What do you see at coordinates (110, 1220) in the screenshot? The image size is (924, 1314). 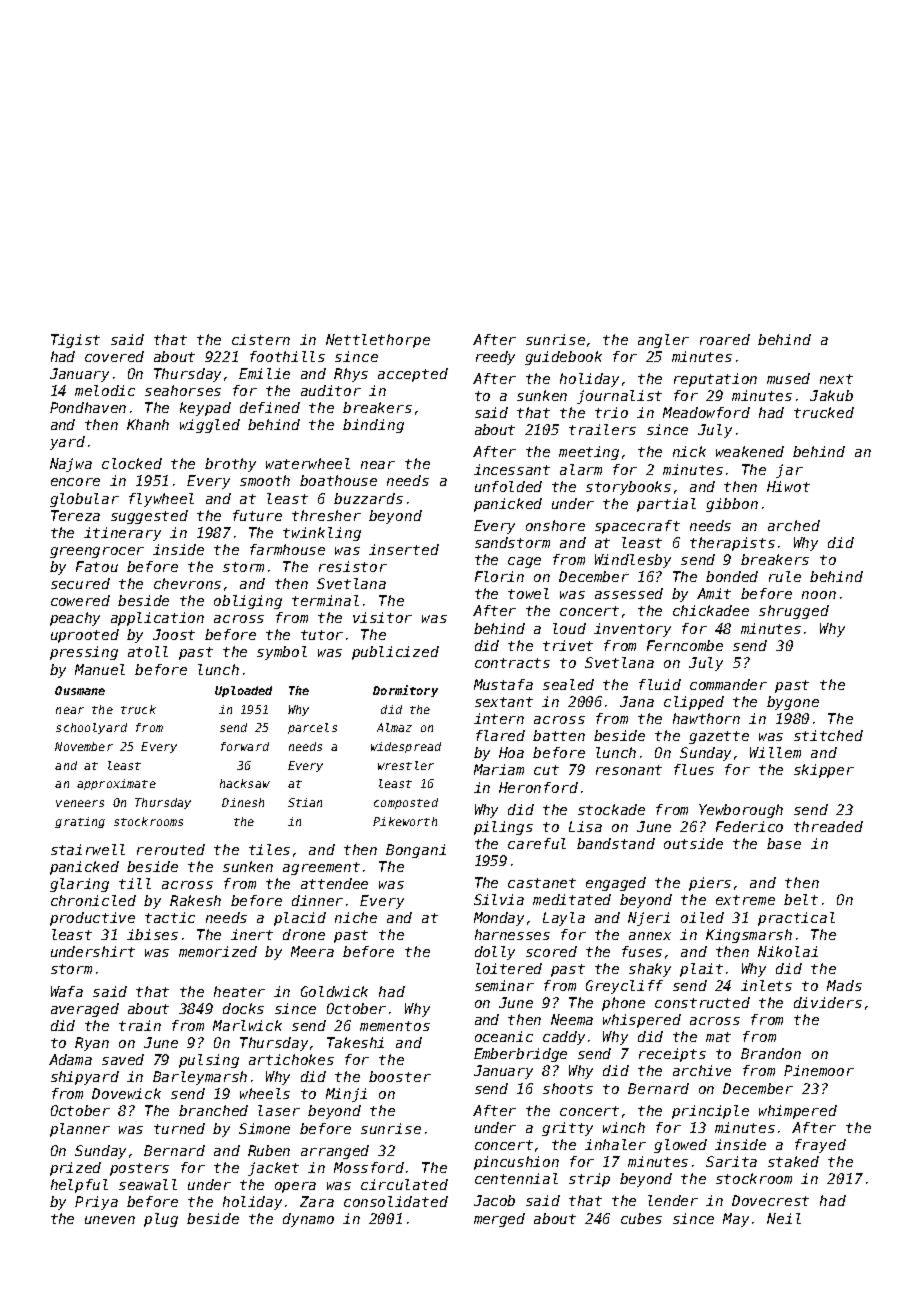 I see `uneven` at bounding box center [110, 1220].
